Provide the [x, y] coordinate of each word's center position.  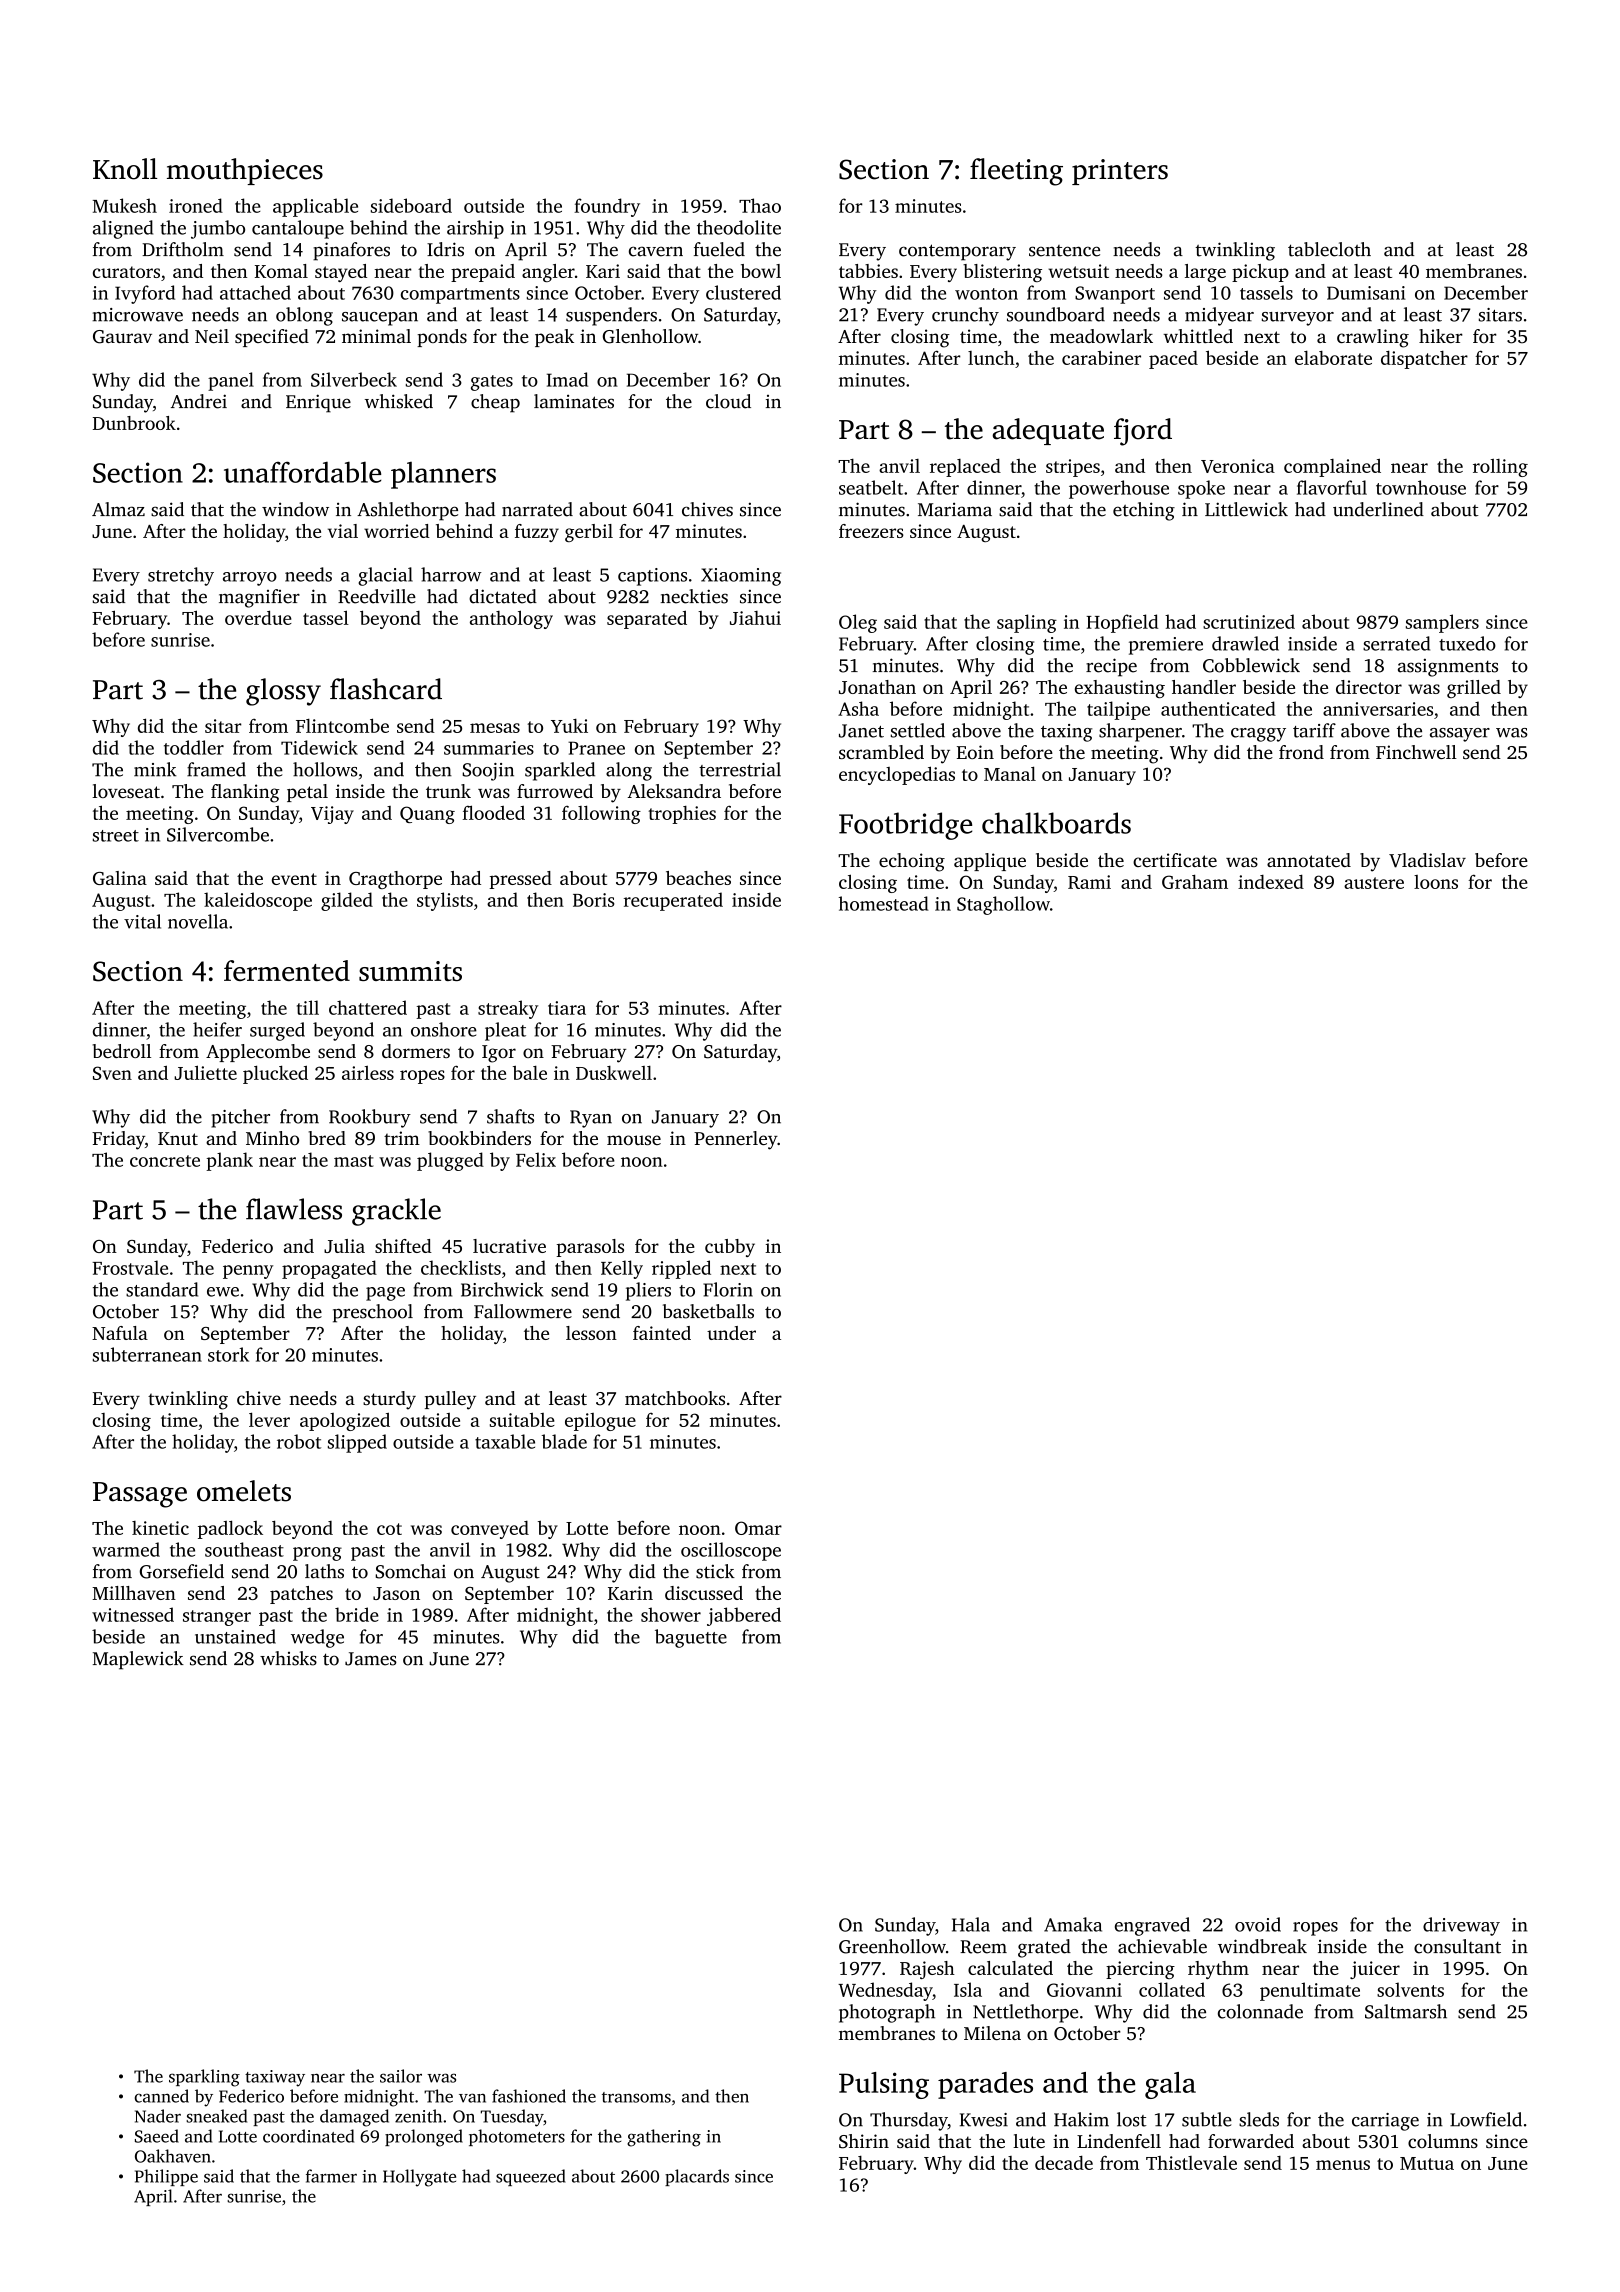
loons [1436, 882]
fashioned [529, 2096]
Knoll [125, 169]
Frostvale [130, 1267]
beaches [698, 878]
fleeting [1016, 172]
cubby [730, 1248]
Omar [758, 1528]
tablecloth [1329, 249]
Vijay [332, 815]
